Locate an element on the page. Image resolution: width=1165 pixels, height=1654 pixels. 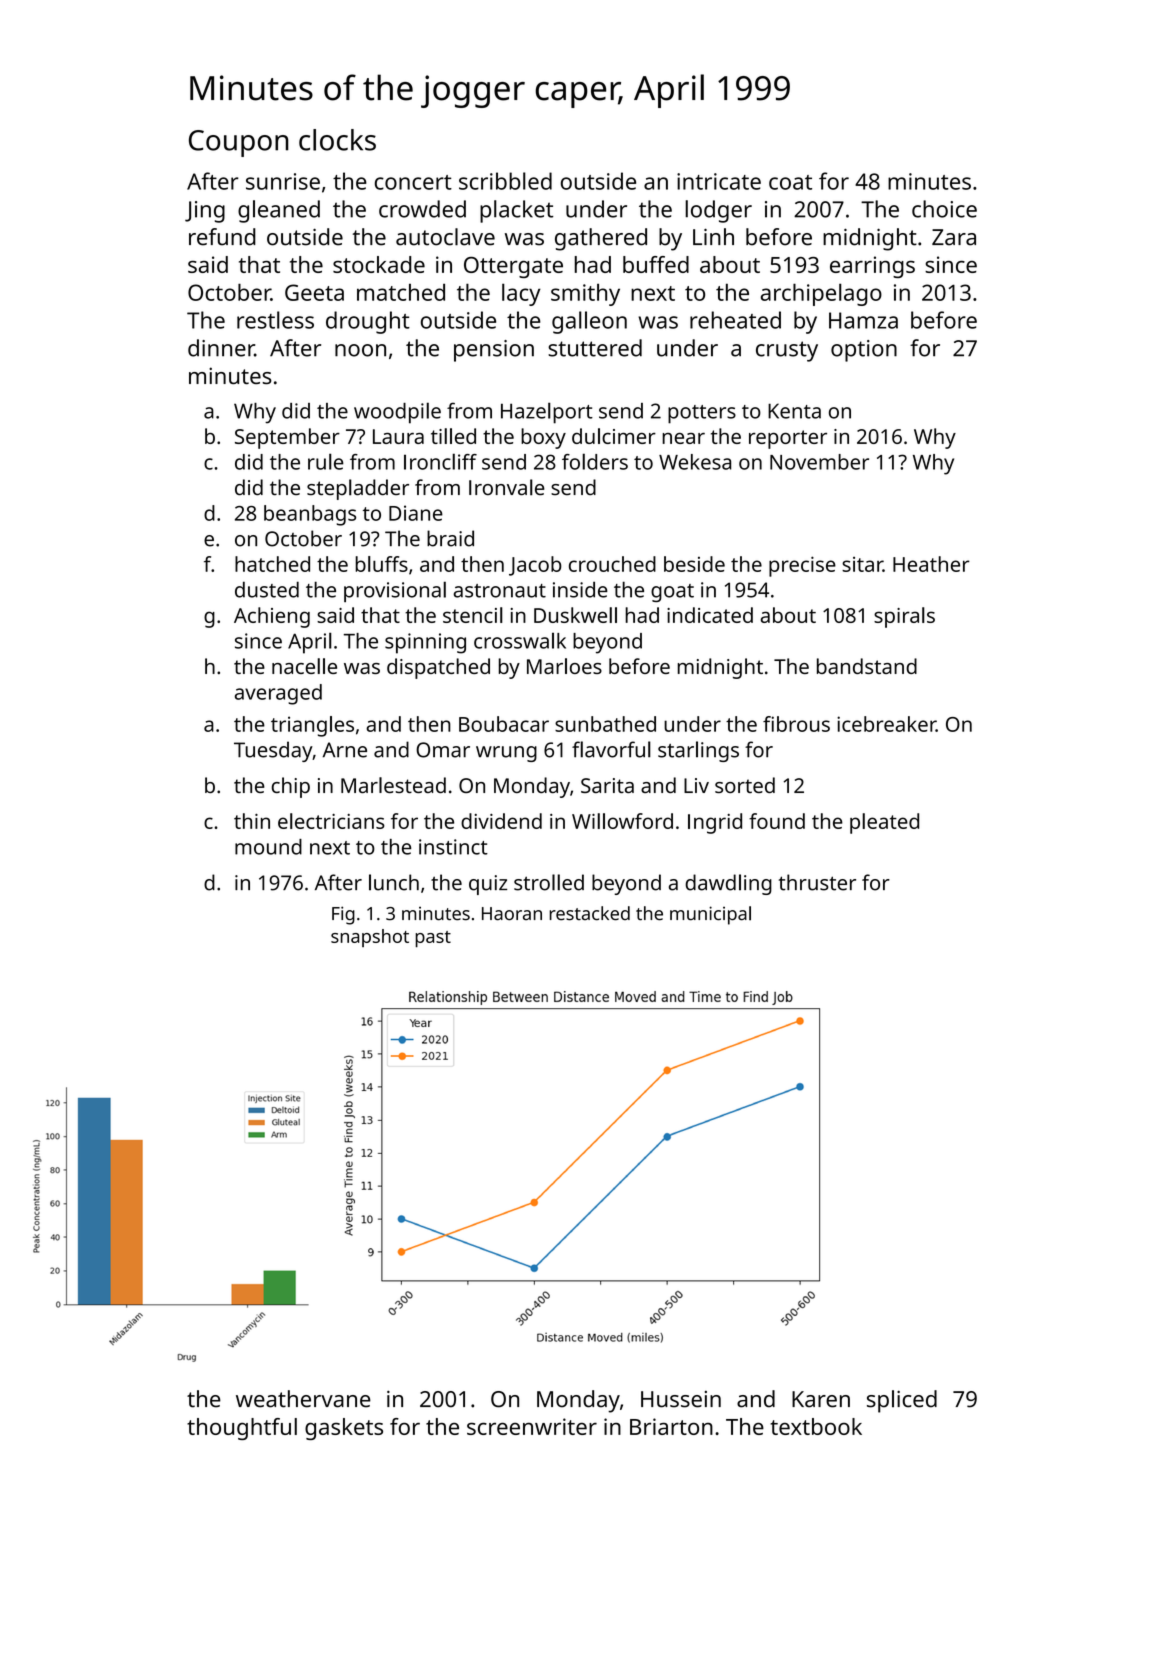
scribbled is located at coordinates (505, 181).
